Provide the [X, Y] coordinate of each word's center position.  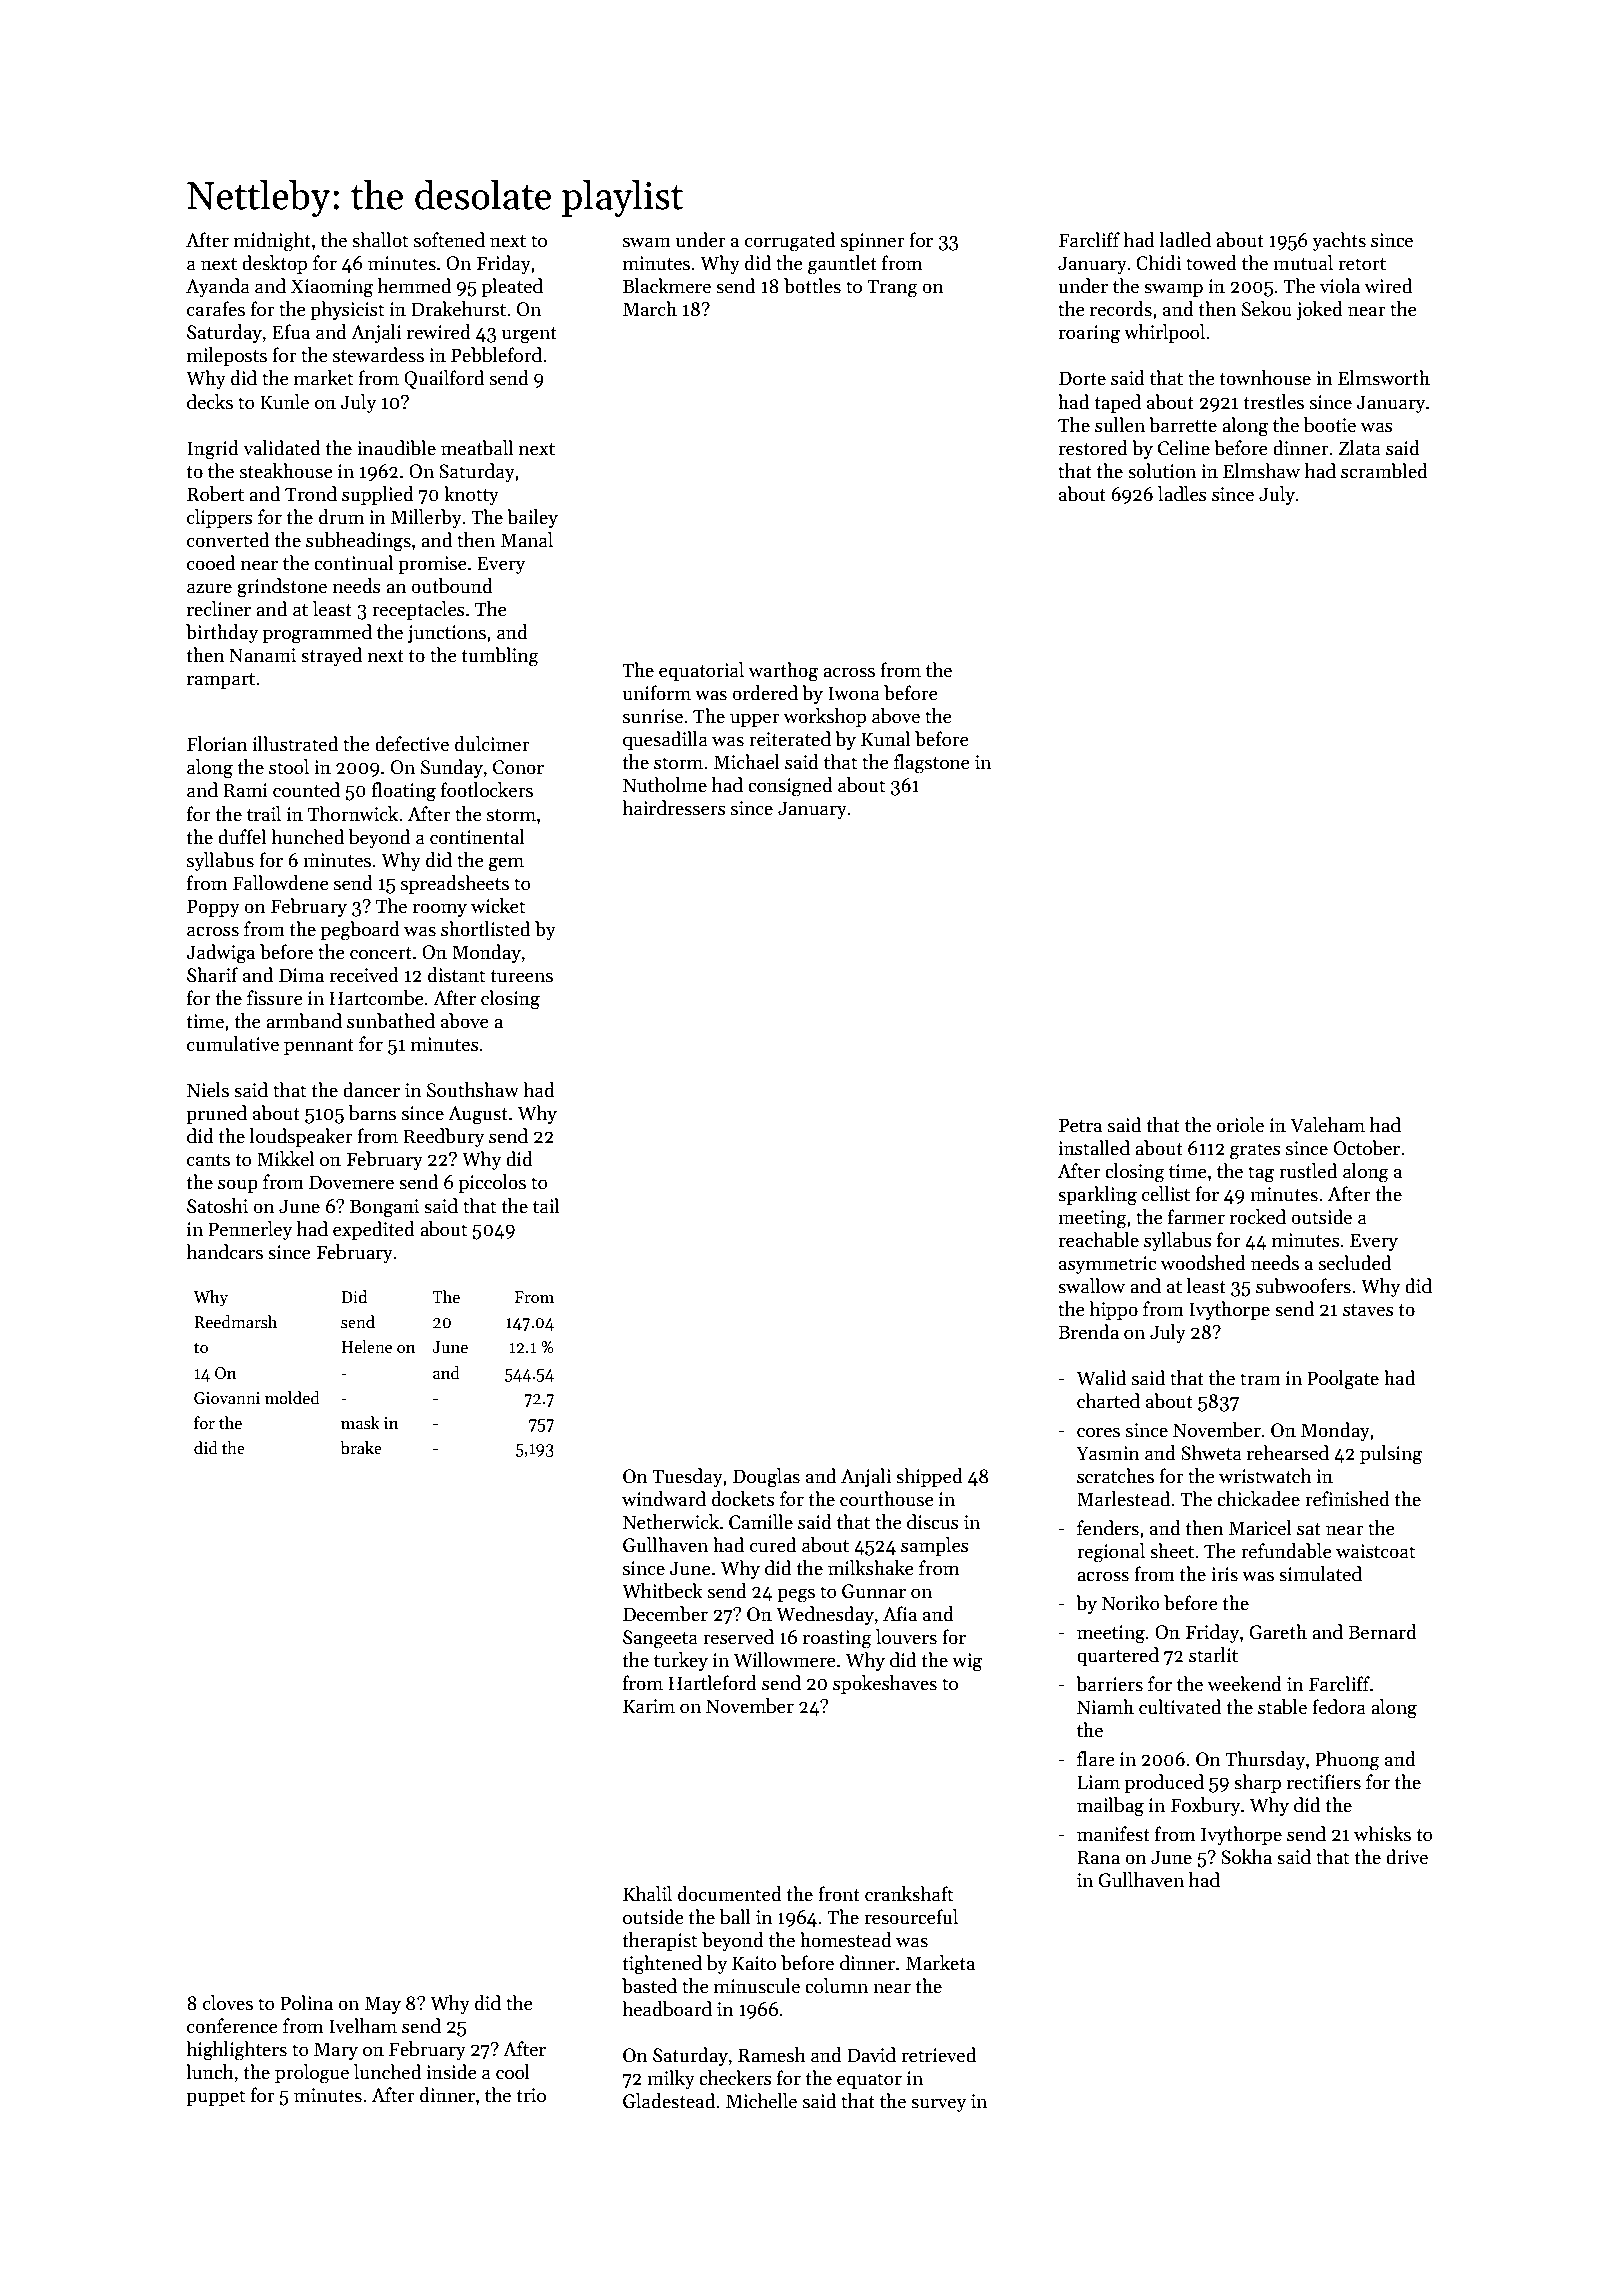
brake [361, 1448]
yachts [1339, 241]
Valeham [1327, 1125]
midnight [272, 242]
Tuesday [687, 1477]
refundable [1286, 1551]
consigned [790, 787]
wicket [498, 906]
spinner [873, 242]
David [871, 2055]
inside [451, 2072]
